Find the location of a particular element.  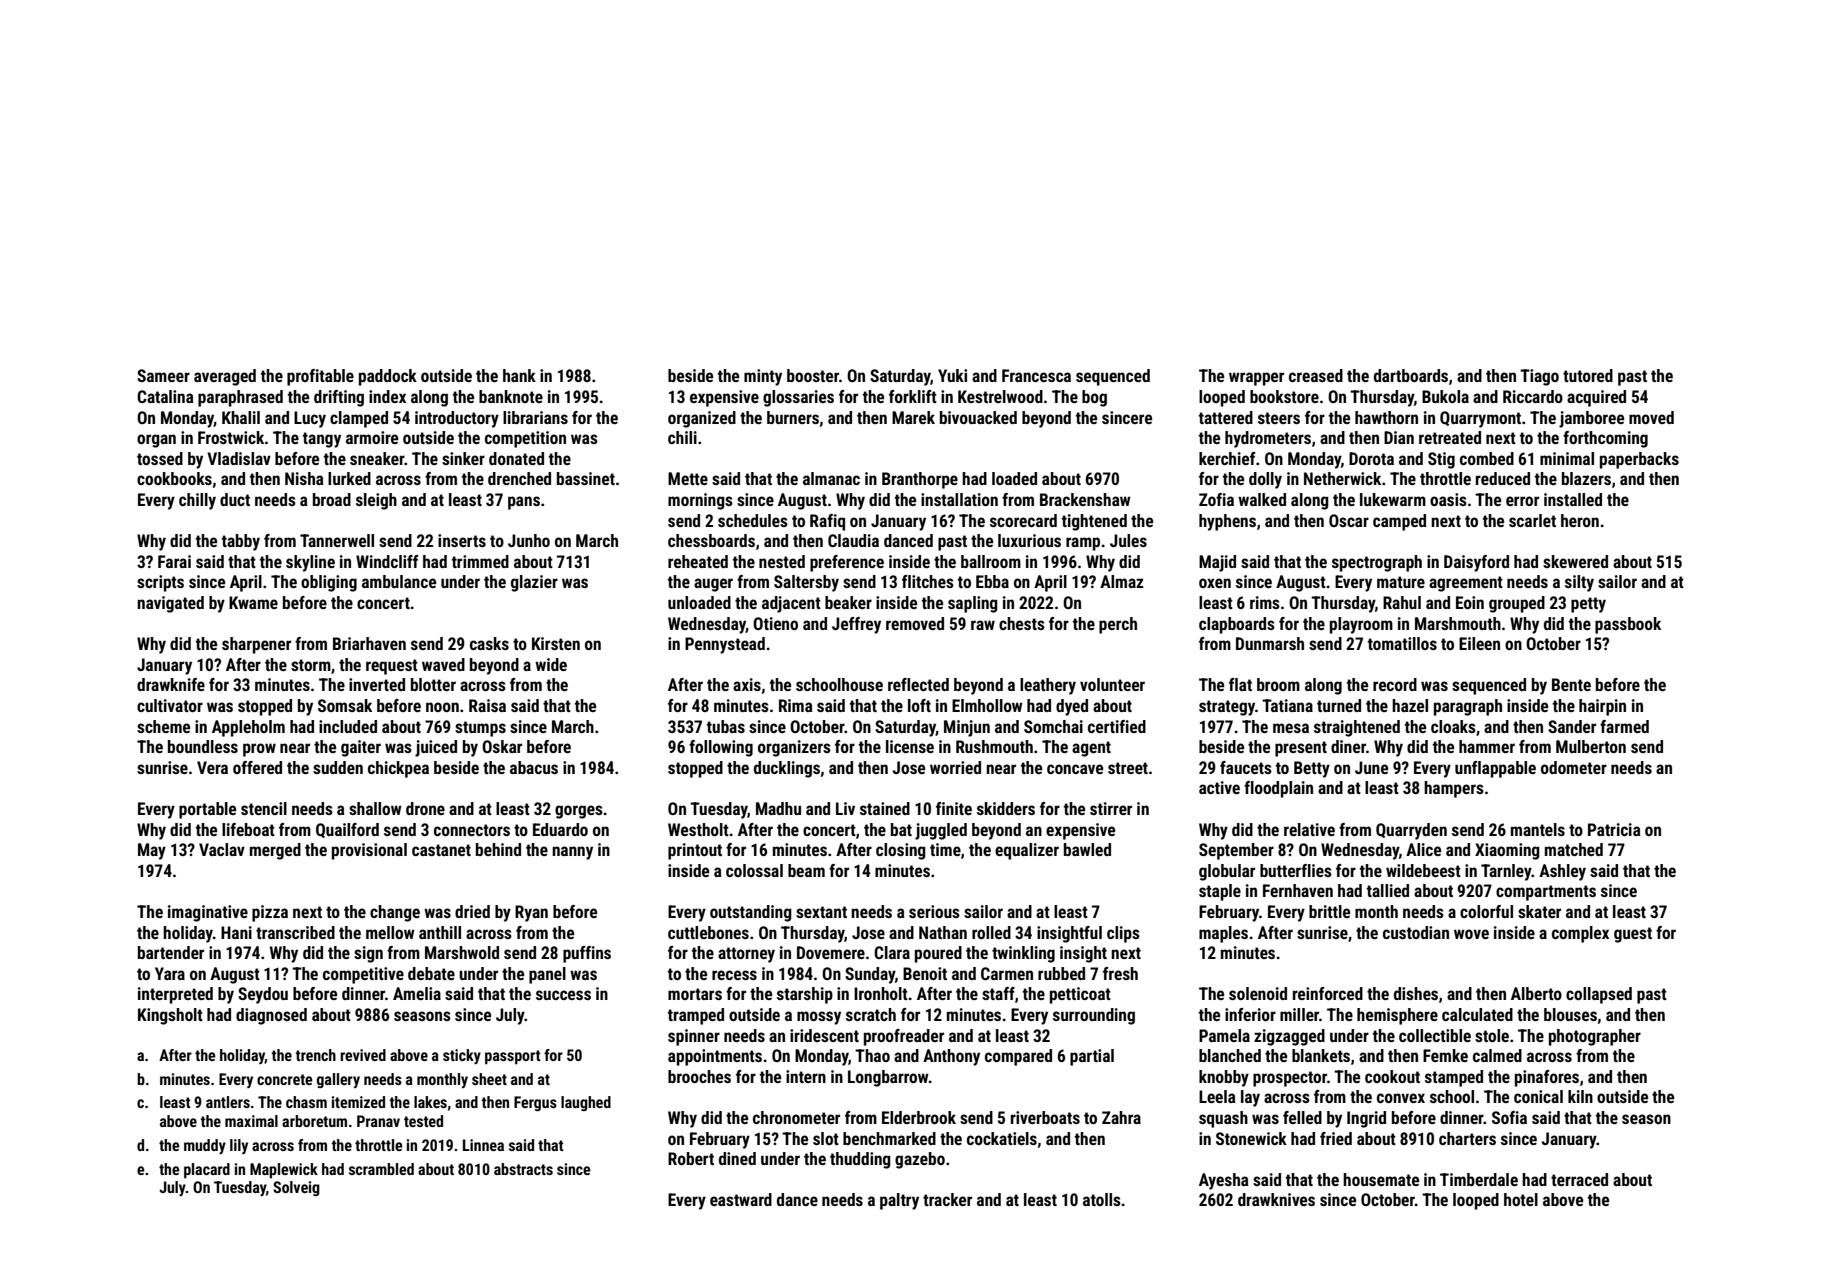

blankets is located at coordinates (1321, 1055).
